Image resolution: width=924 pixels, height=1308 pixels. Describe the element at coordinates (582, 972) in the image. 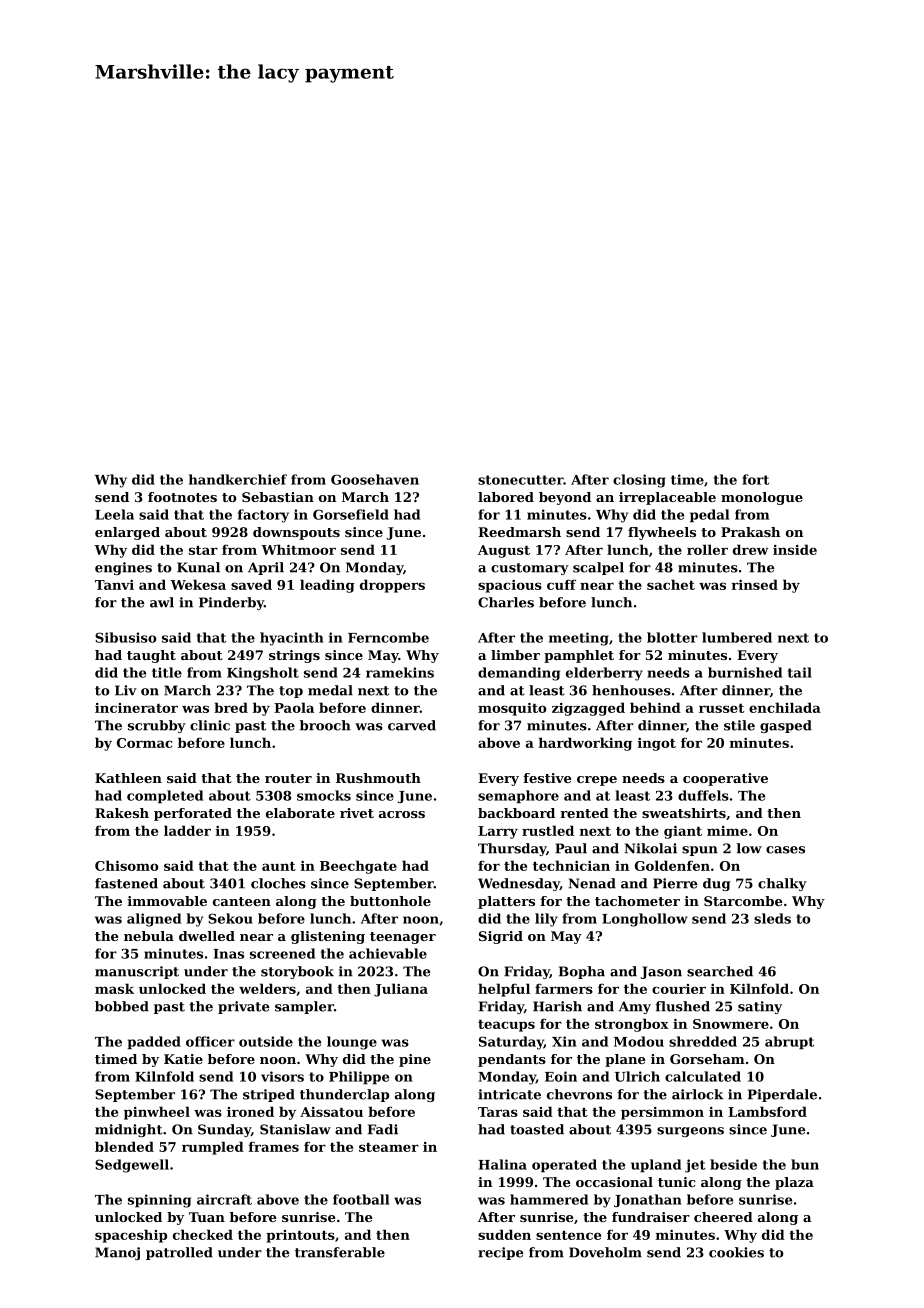

I see `Bopha` at that location.
